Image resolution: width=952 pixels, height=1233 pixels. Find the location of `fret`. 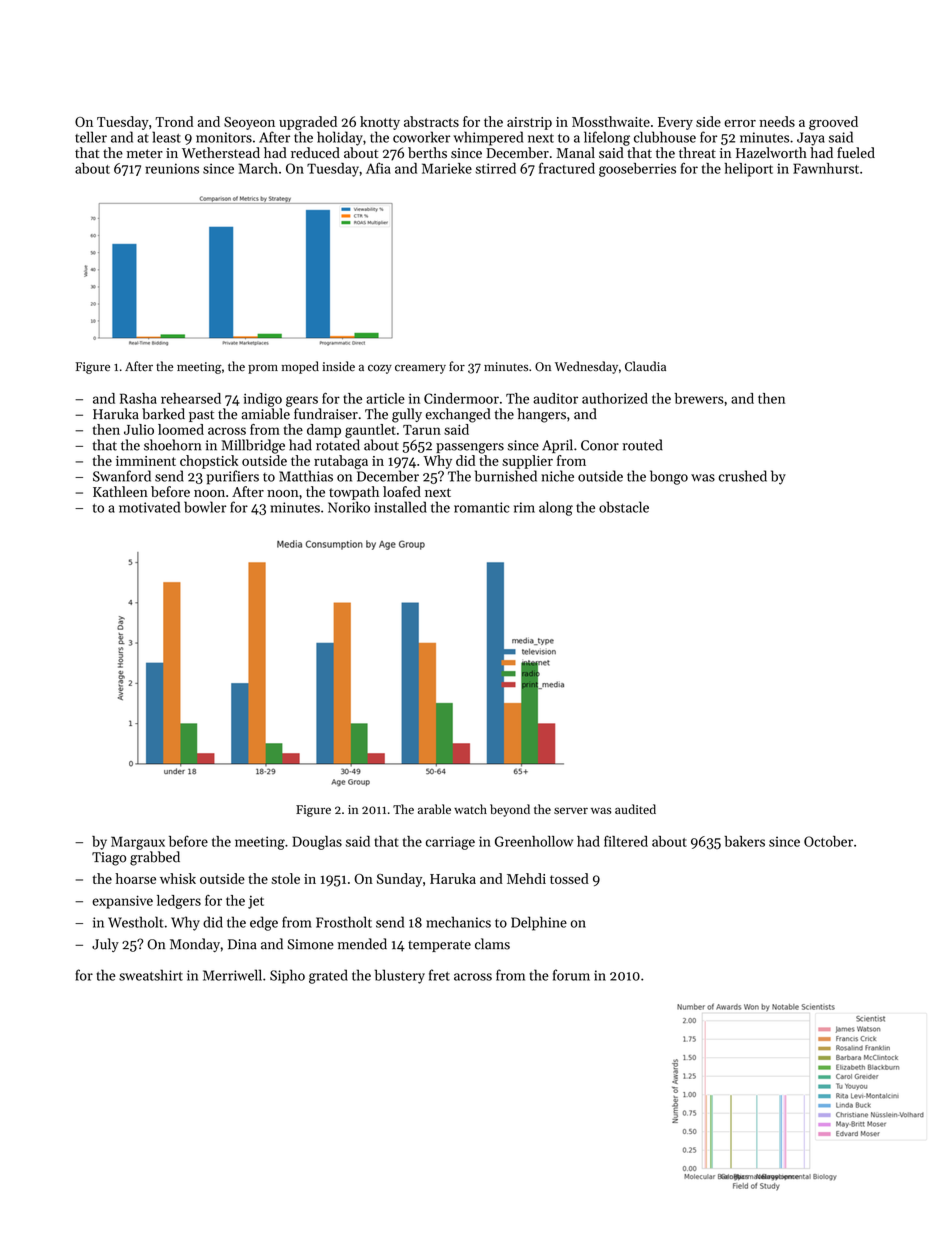

fret is located at coordinates (439, 975).
